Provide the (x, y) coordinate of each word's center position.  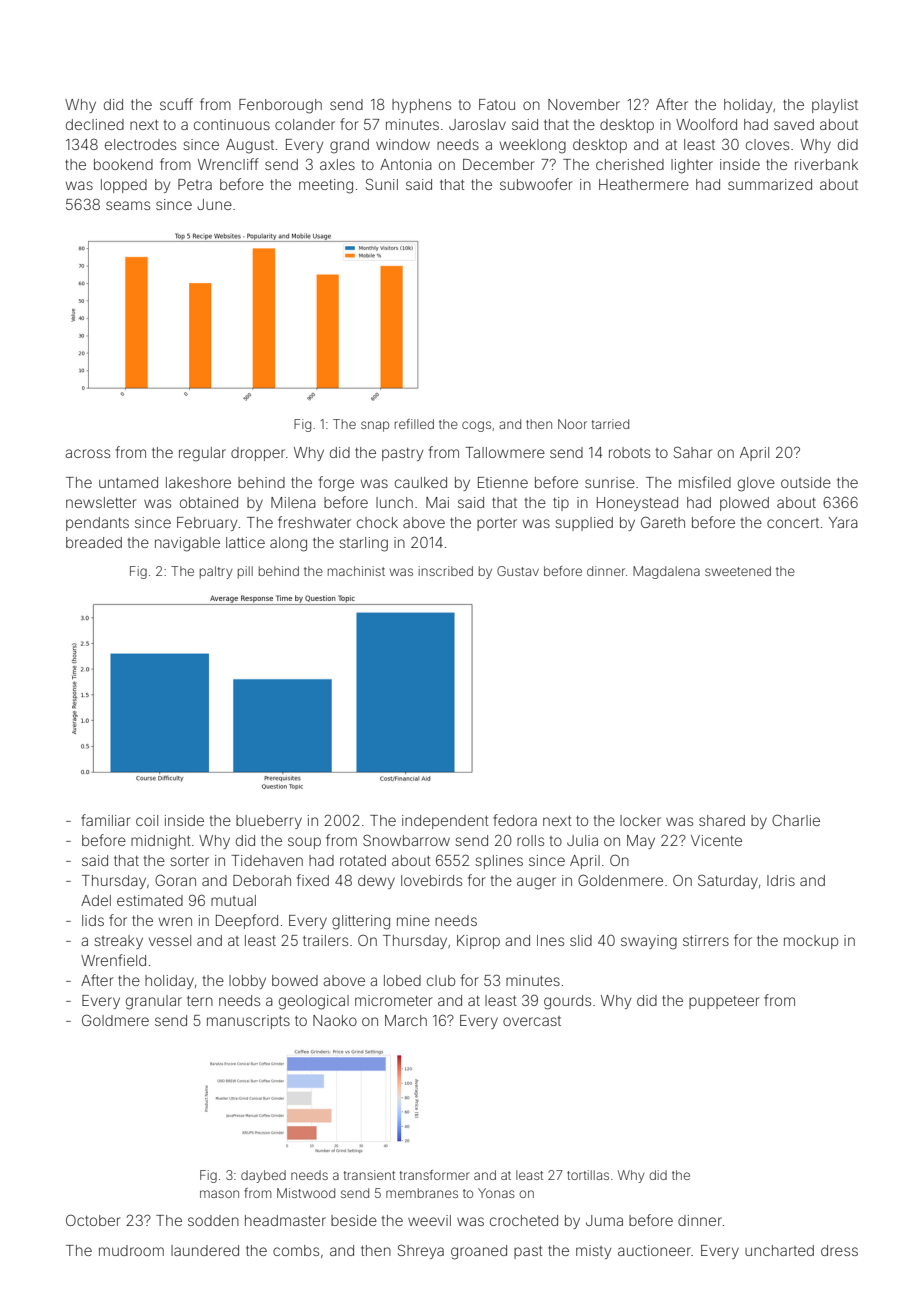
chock (377, 522)
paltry (216, 572)
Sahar (693, 452)
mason (219, 1194)
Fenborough (280, 106)
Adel (96, 900)
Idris (781, 880)
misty (593, 1252)
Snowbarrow (406, 840)
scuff (176, 104)
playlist (835, 106)
